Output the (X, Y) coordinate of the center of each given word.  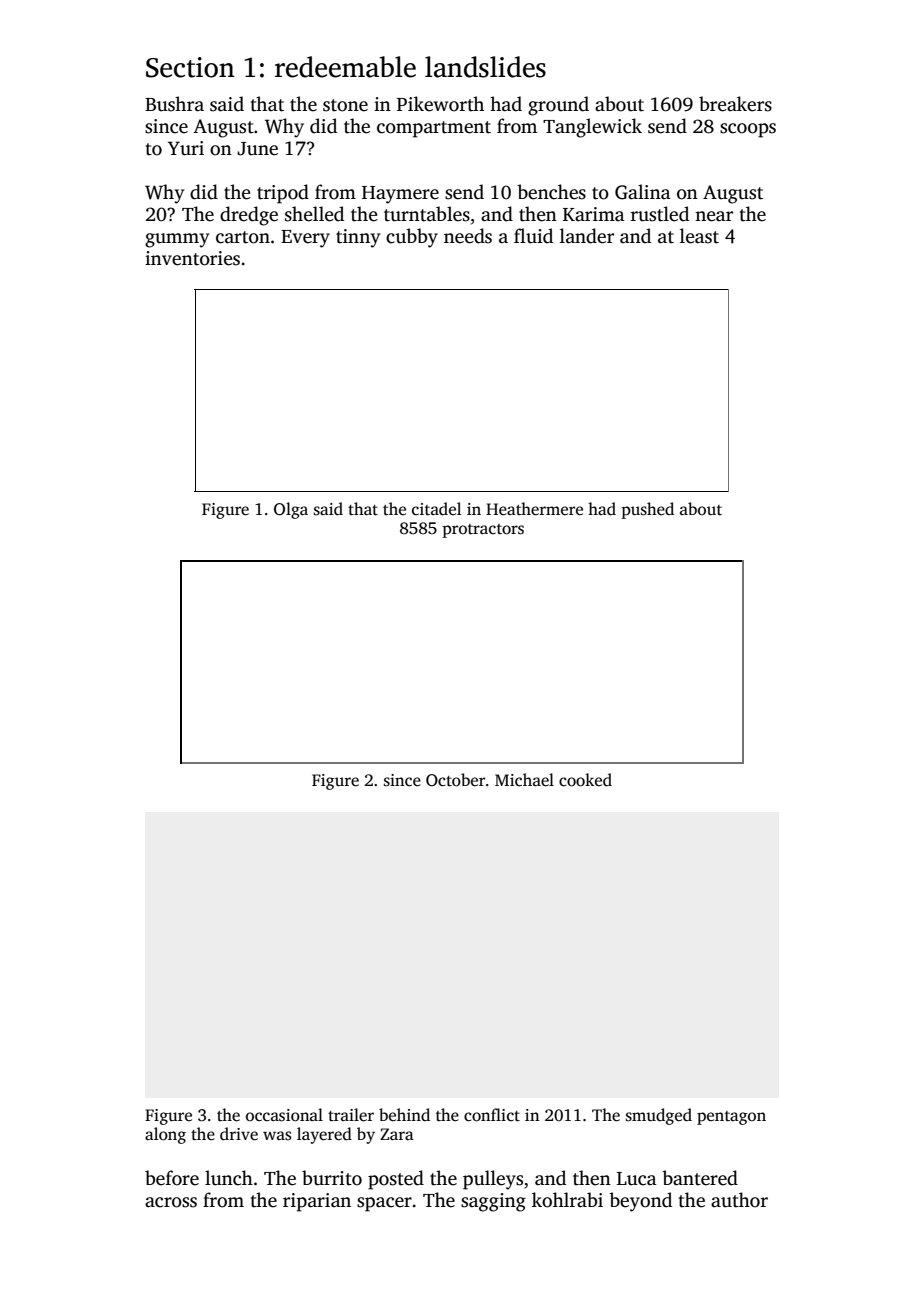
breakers (735, 104)
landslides (485, 67)
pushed (648, 510)
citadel (436, 509)
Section (190, 67)
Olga (291, 510)
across (171, 1202)
